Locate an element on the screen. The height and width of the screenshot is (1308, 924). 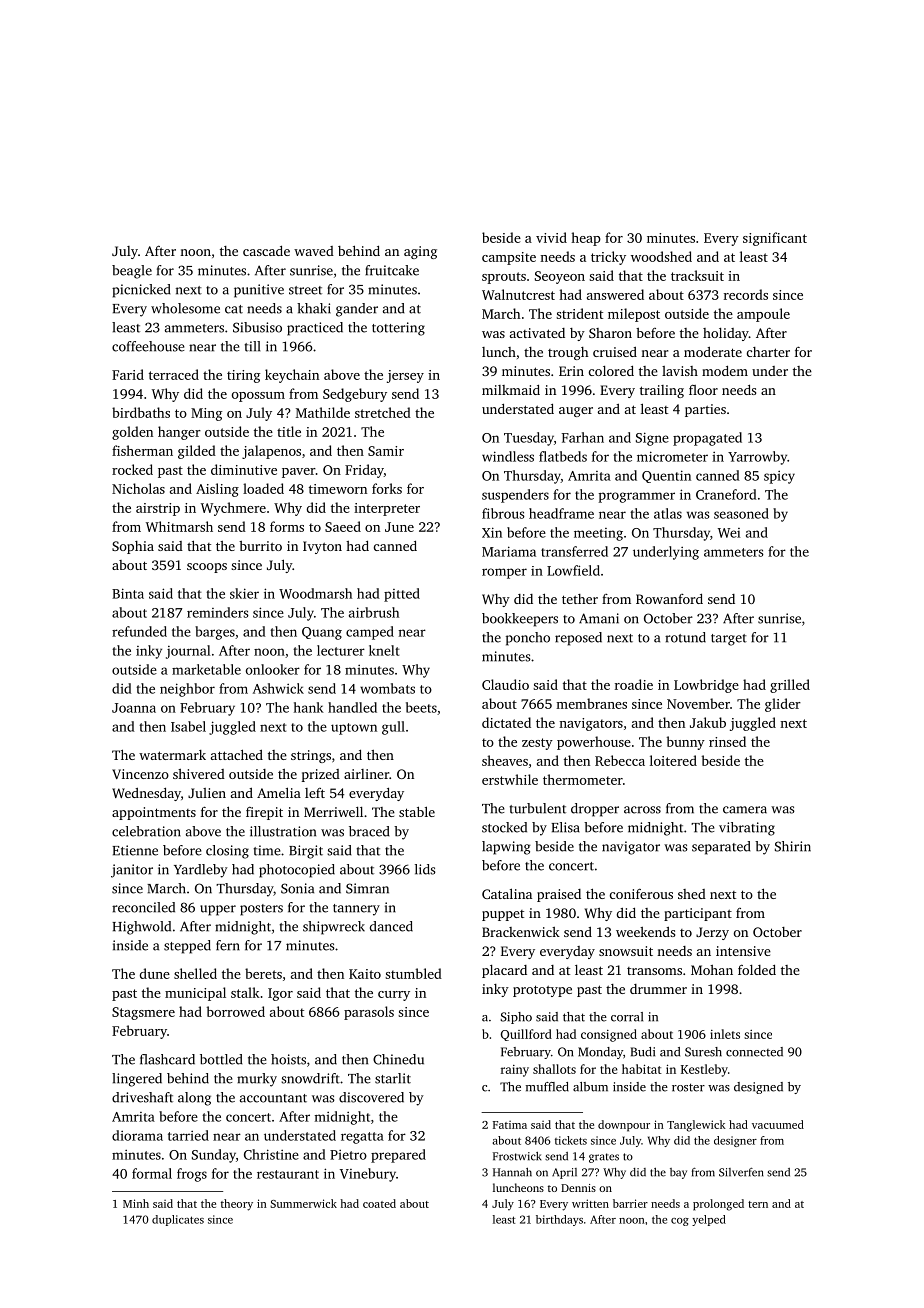
beagle is located at coordinates (132, 272).
